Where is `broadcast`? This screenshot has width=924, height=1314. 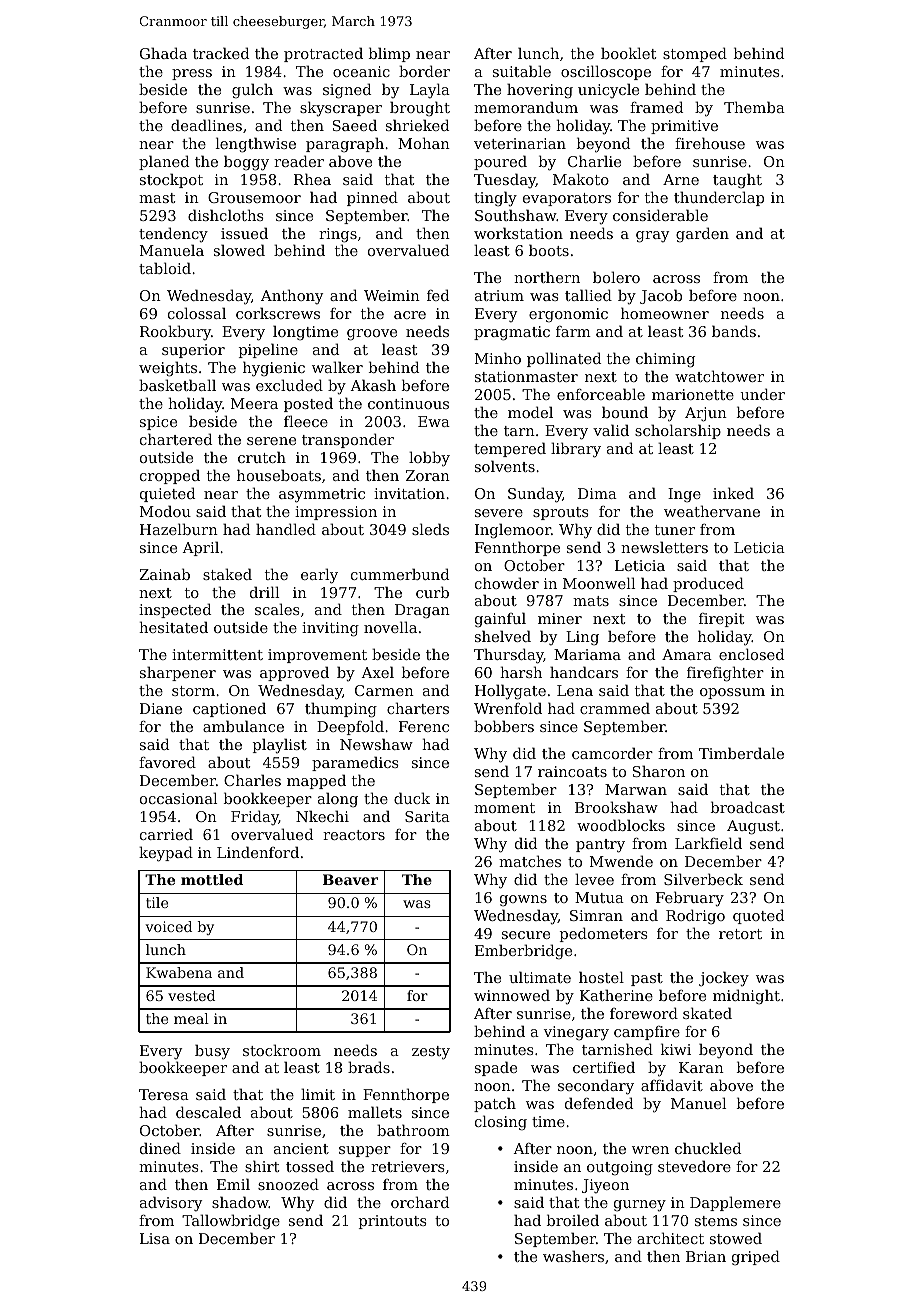 broadcast is located at coordinates (748, 807).
